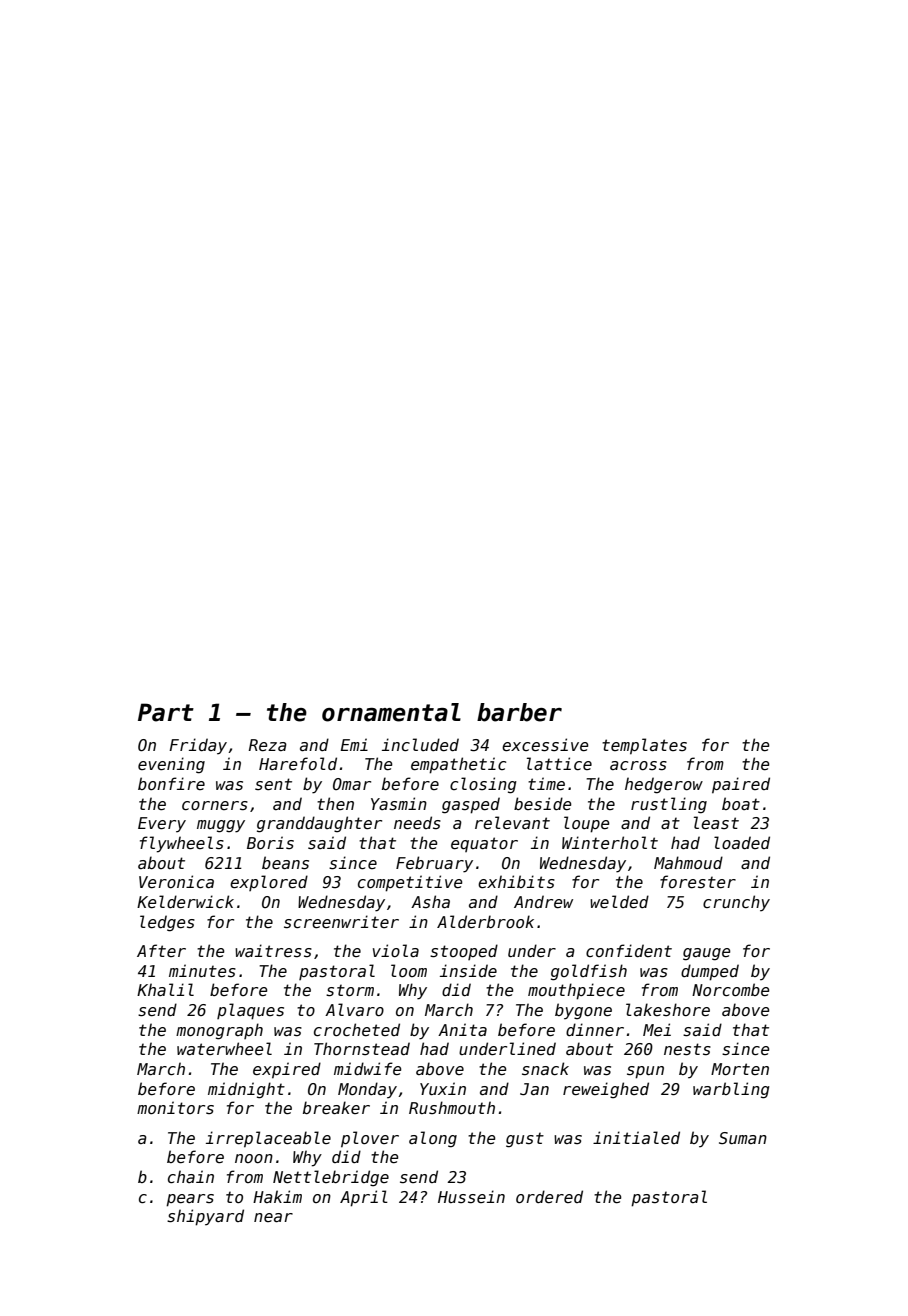 Image resolution: width=908 pixels, height=1316 pixels. Describe the element at coordinates (736, 903) in the screenshot. I see `crunchy` at that location.
